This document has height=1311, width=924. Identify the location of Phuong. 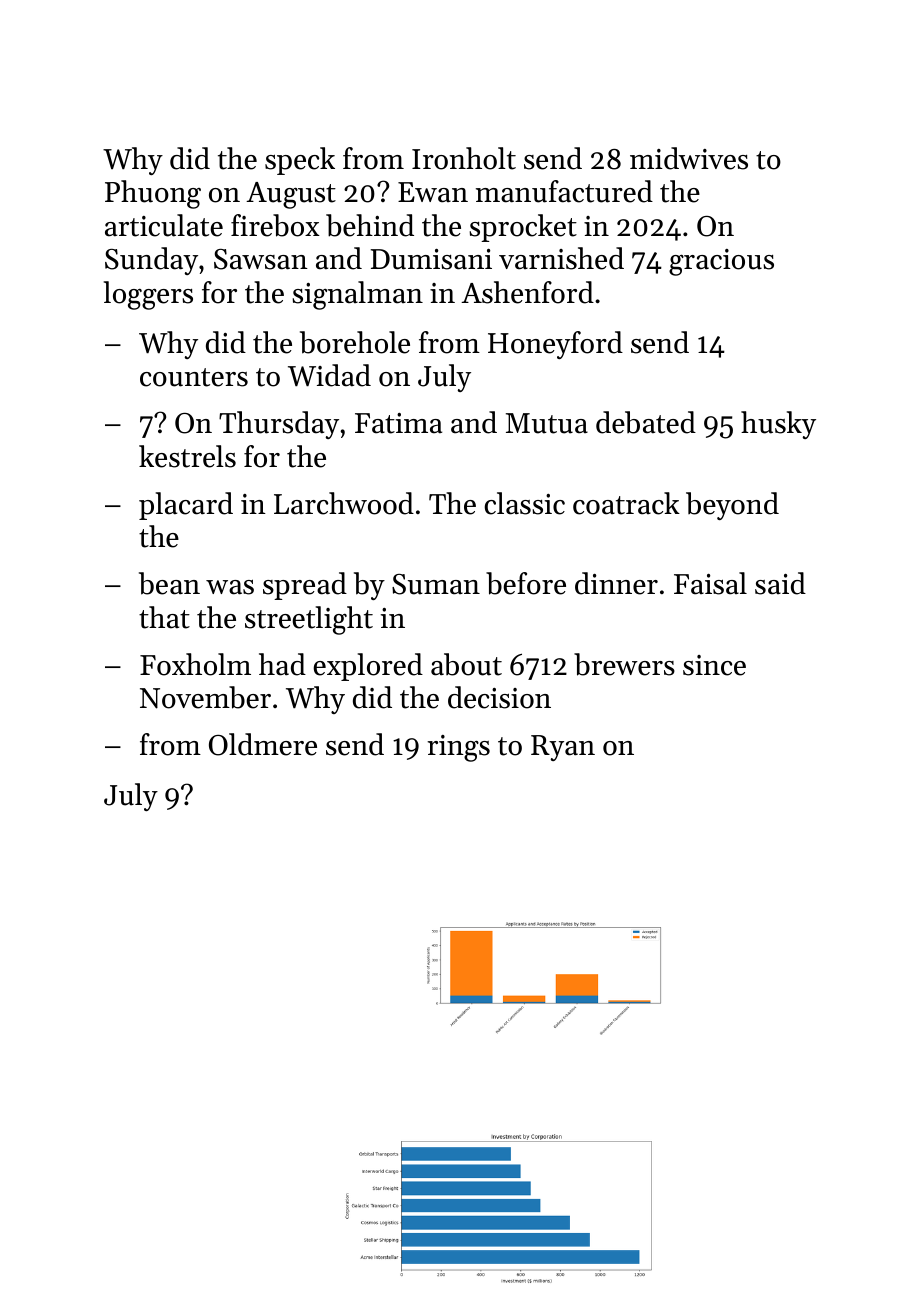
(153, 194).
